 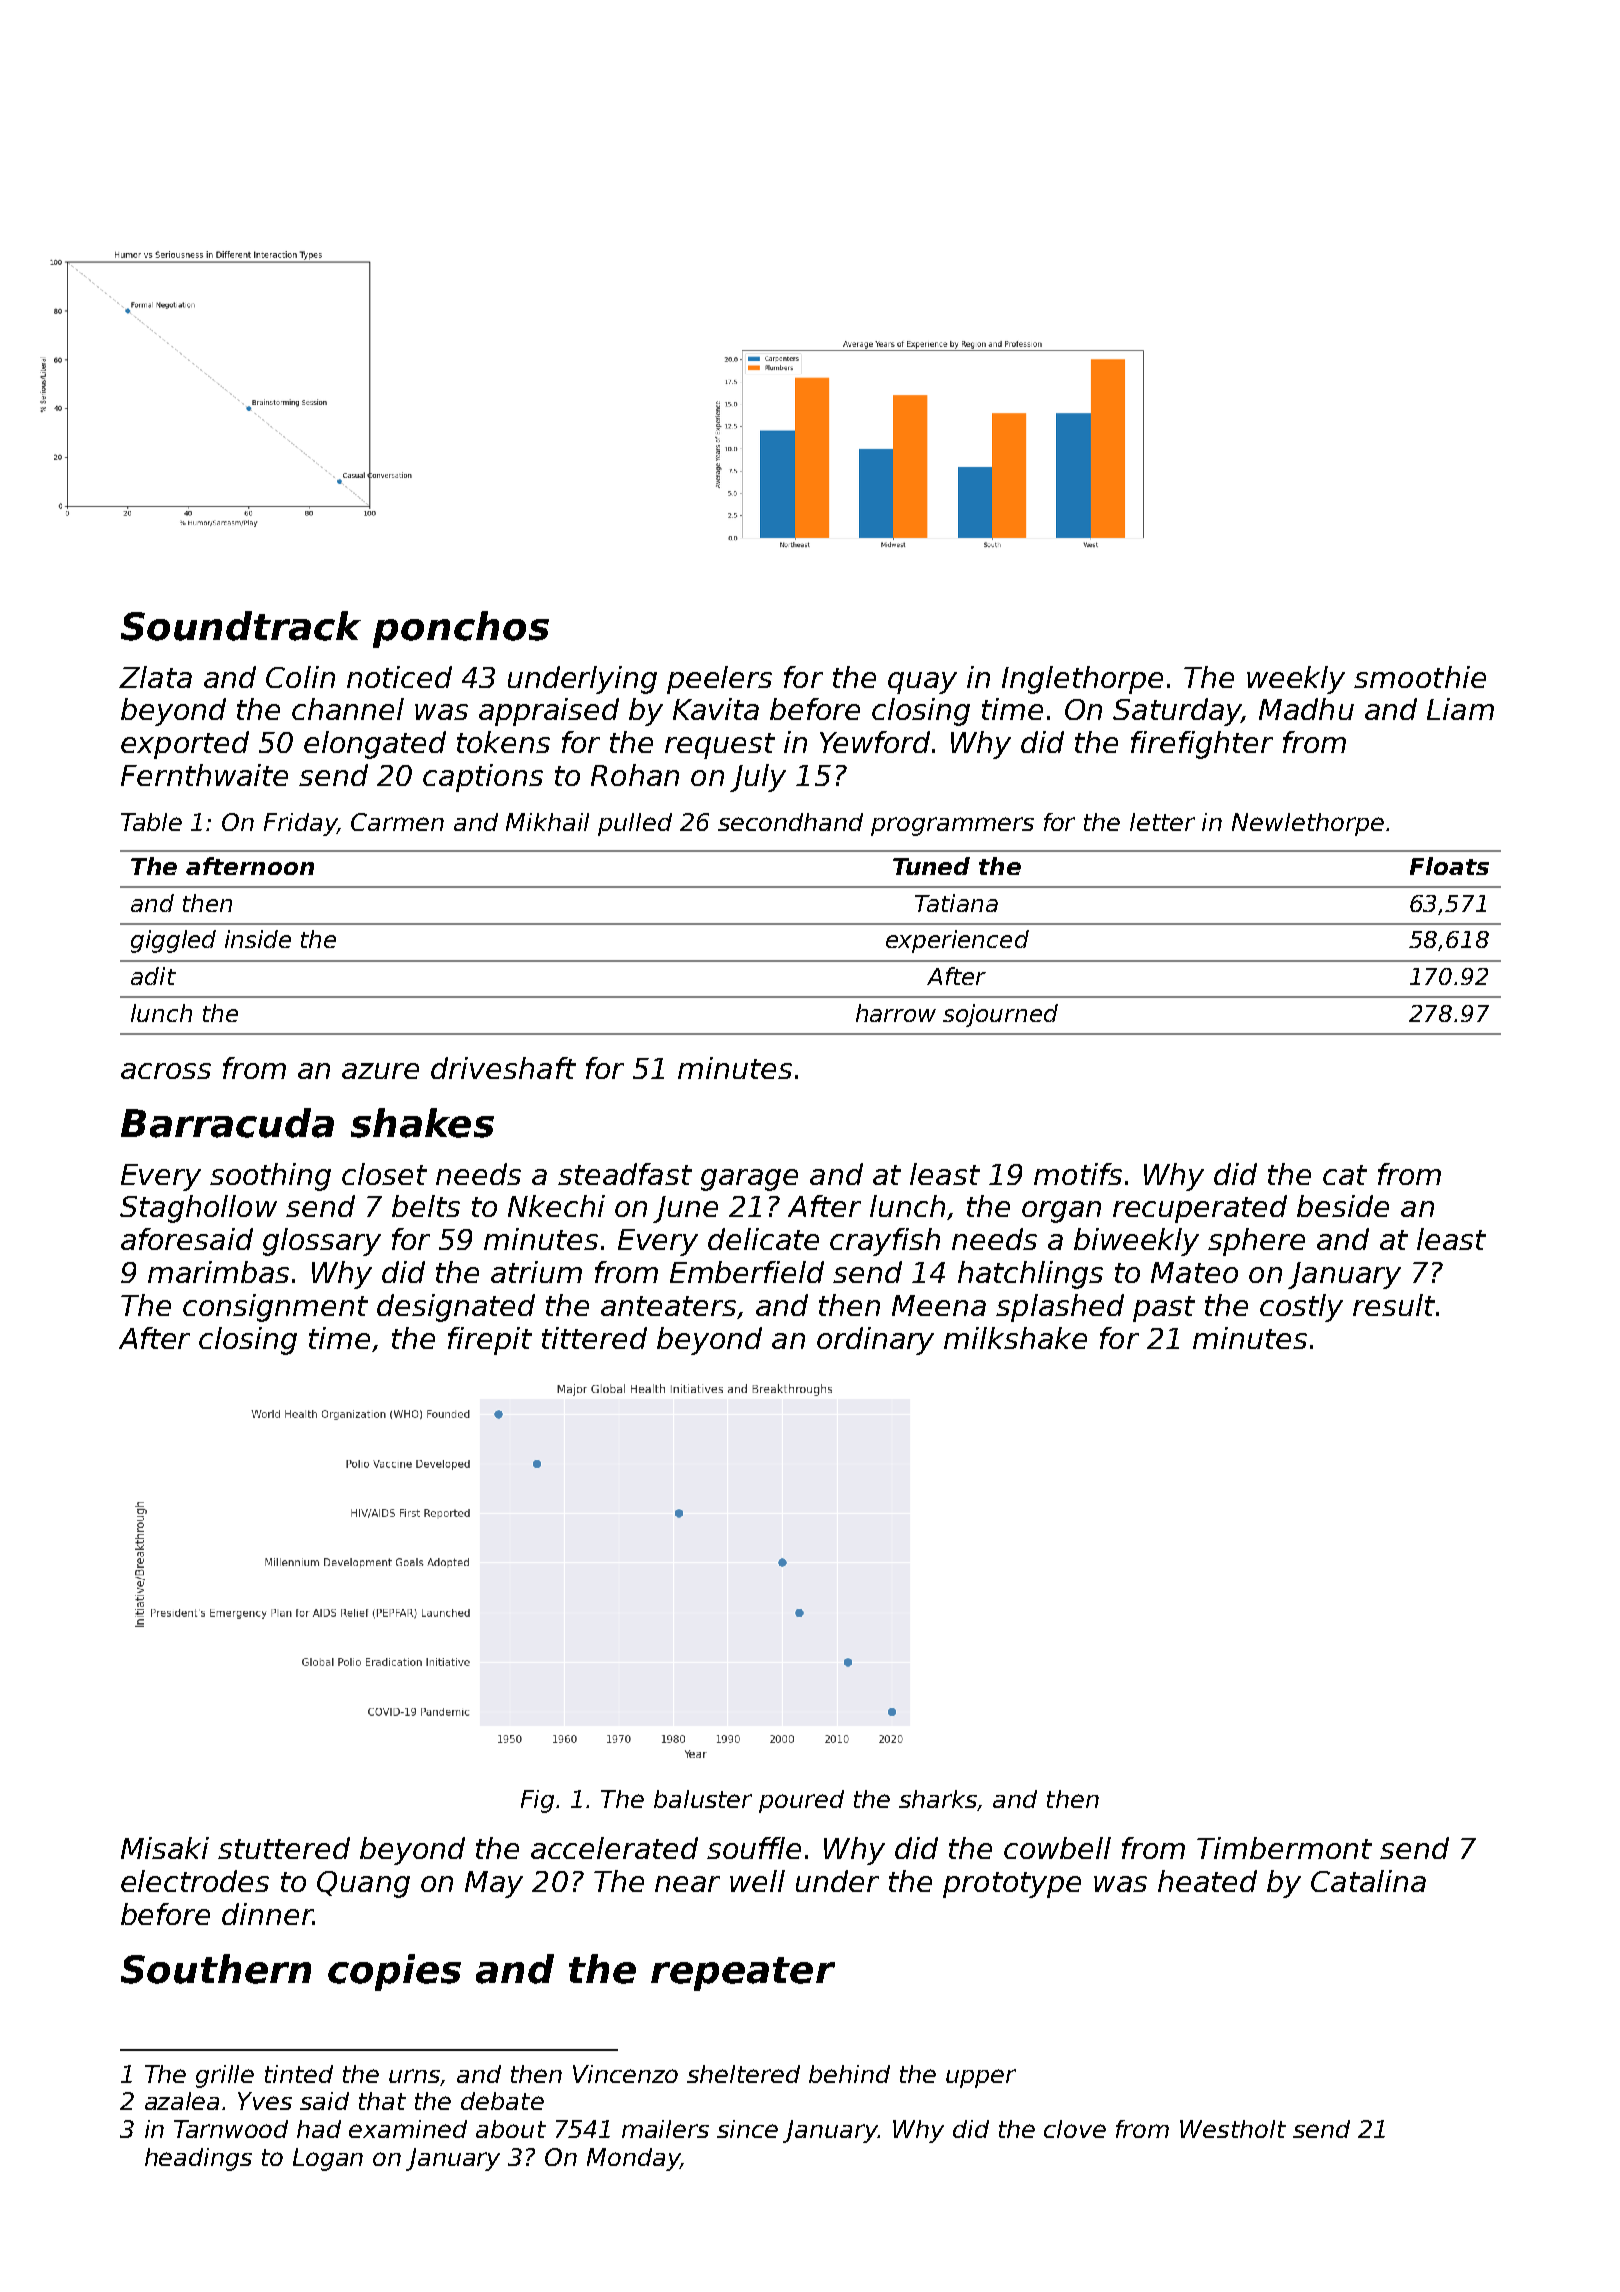 What do you see at coordinates (1075, 2129) in the screenshot?
I see `clove` at bounding box center [1075, 2129].
